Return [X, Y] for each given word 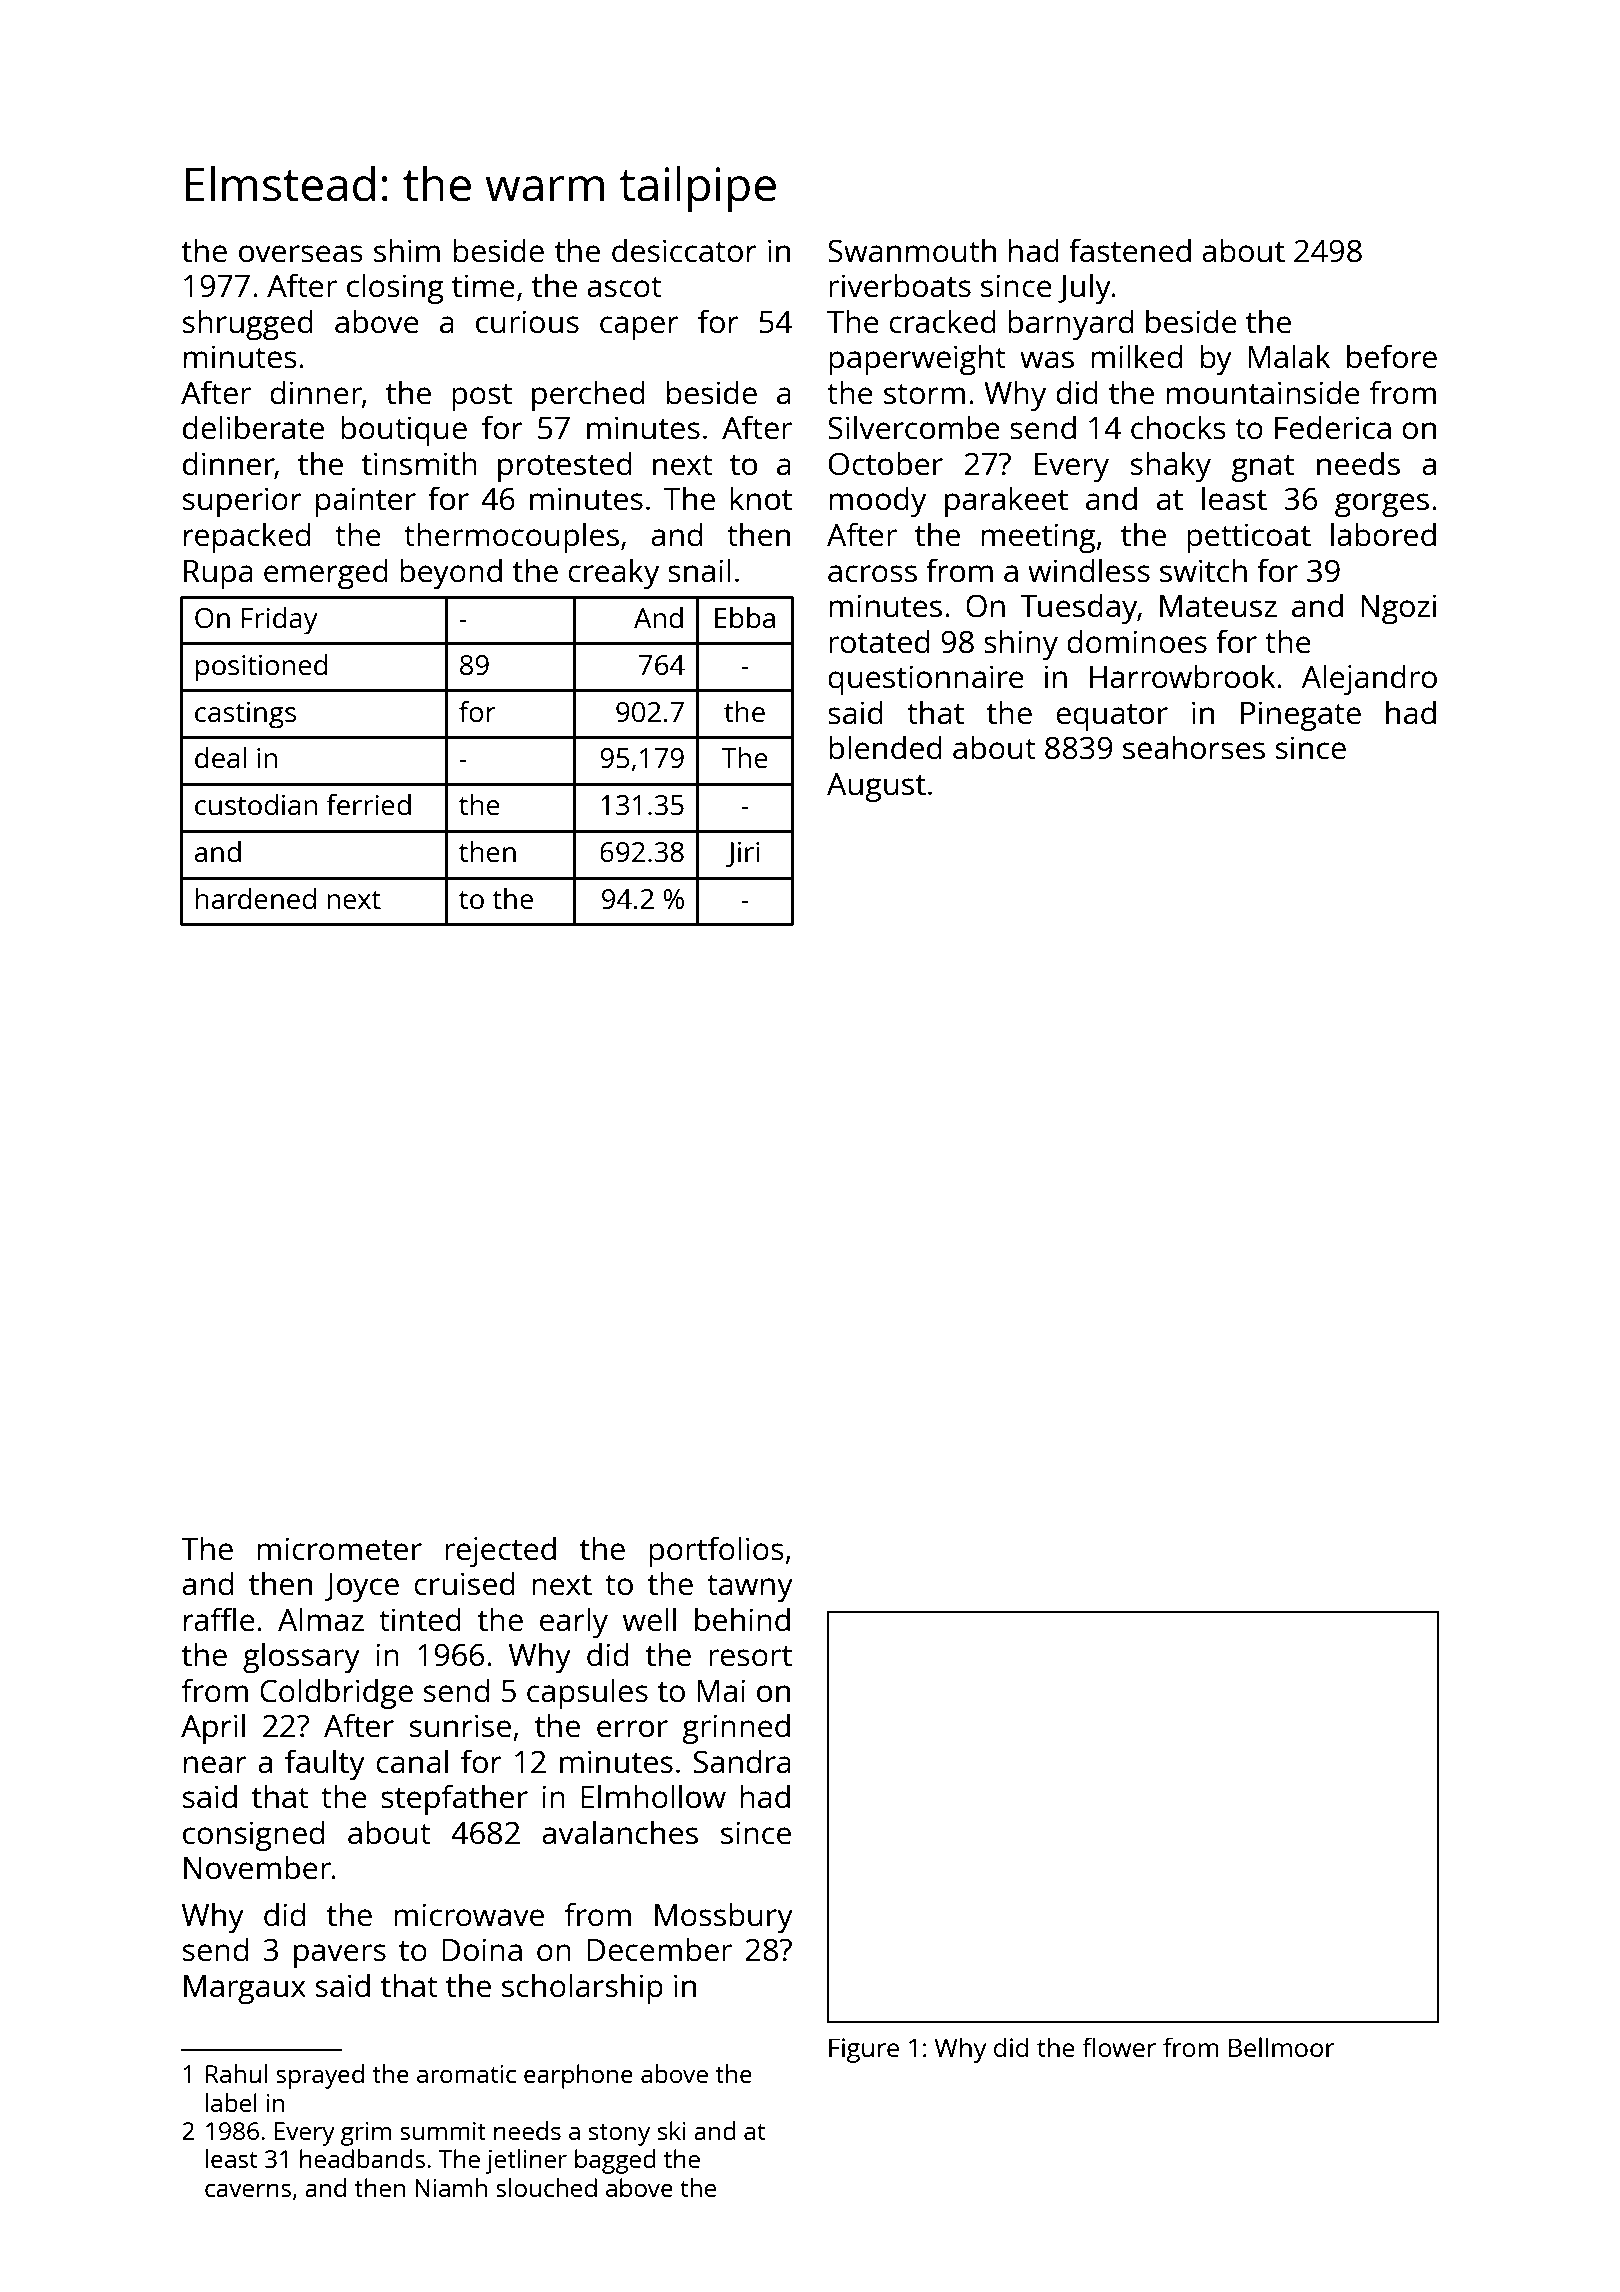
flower [1119, 2047]
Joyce [361, 1587]
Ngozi [1398, 609]
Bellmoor [1282, 2047]
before [1392, 356]
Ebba [745, 617]
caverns [248, 2190]
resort [750, 1656]
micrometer [339, 1549]
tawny [750, 1588]
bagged [615, 2161]
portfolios [716, 1551]
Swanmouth [912, 250]
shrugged [248, 324]
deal [220, 757]
